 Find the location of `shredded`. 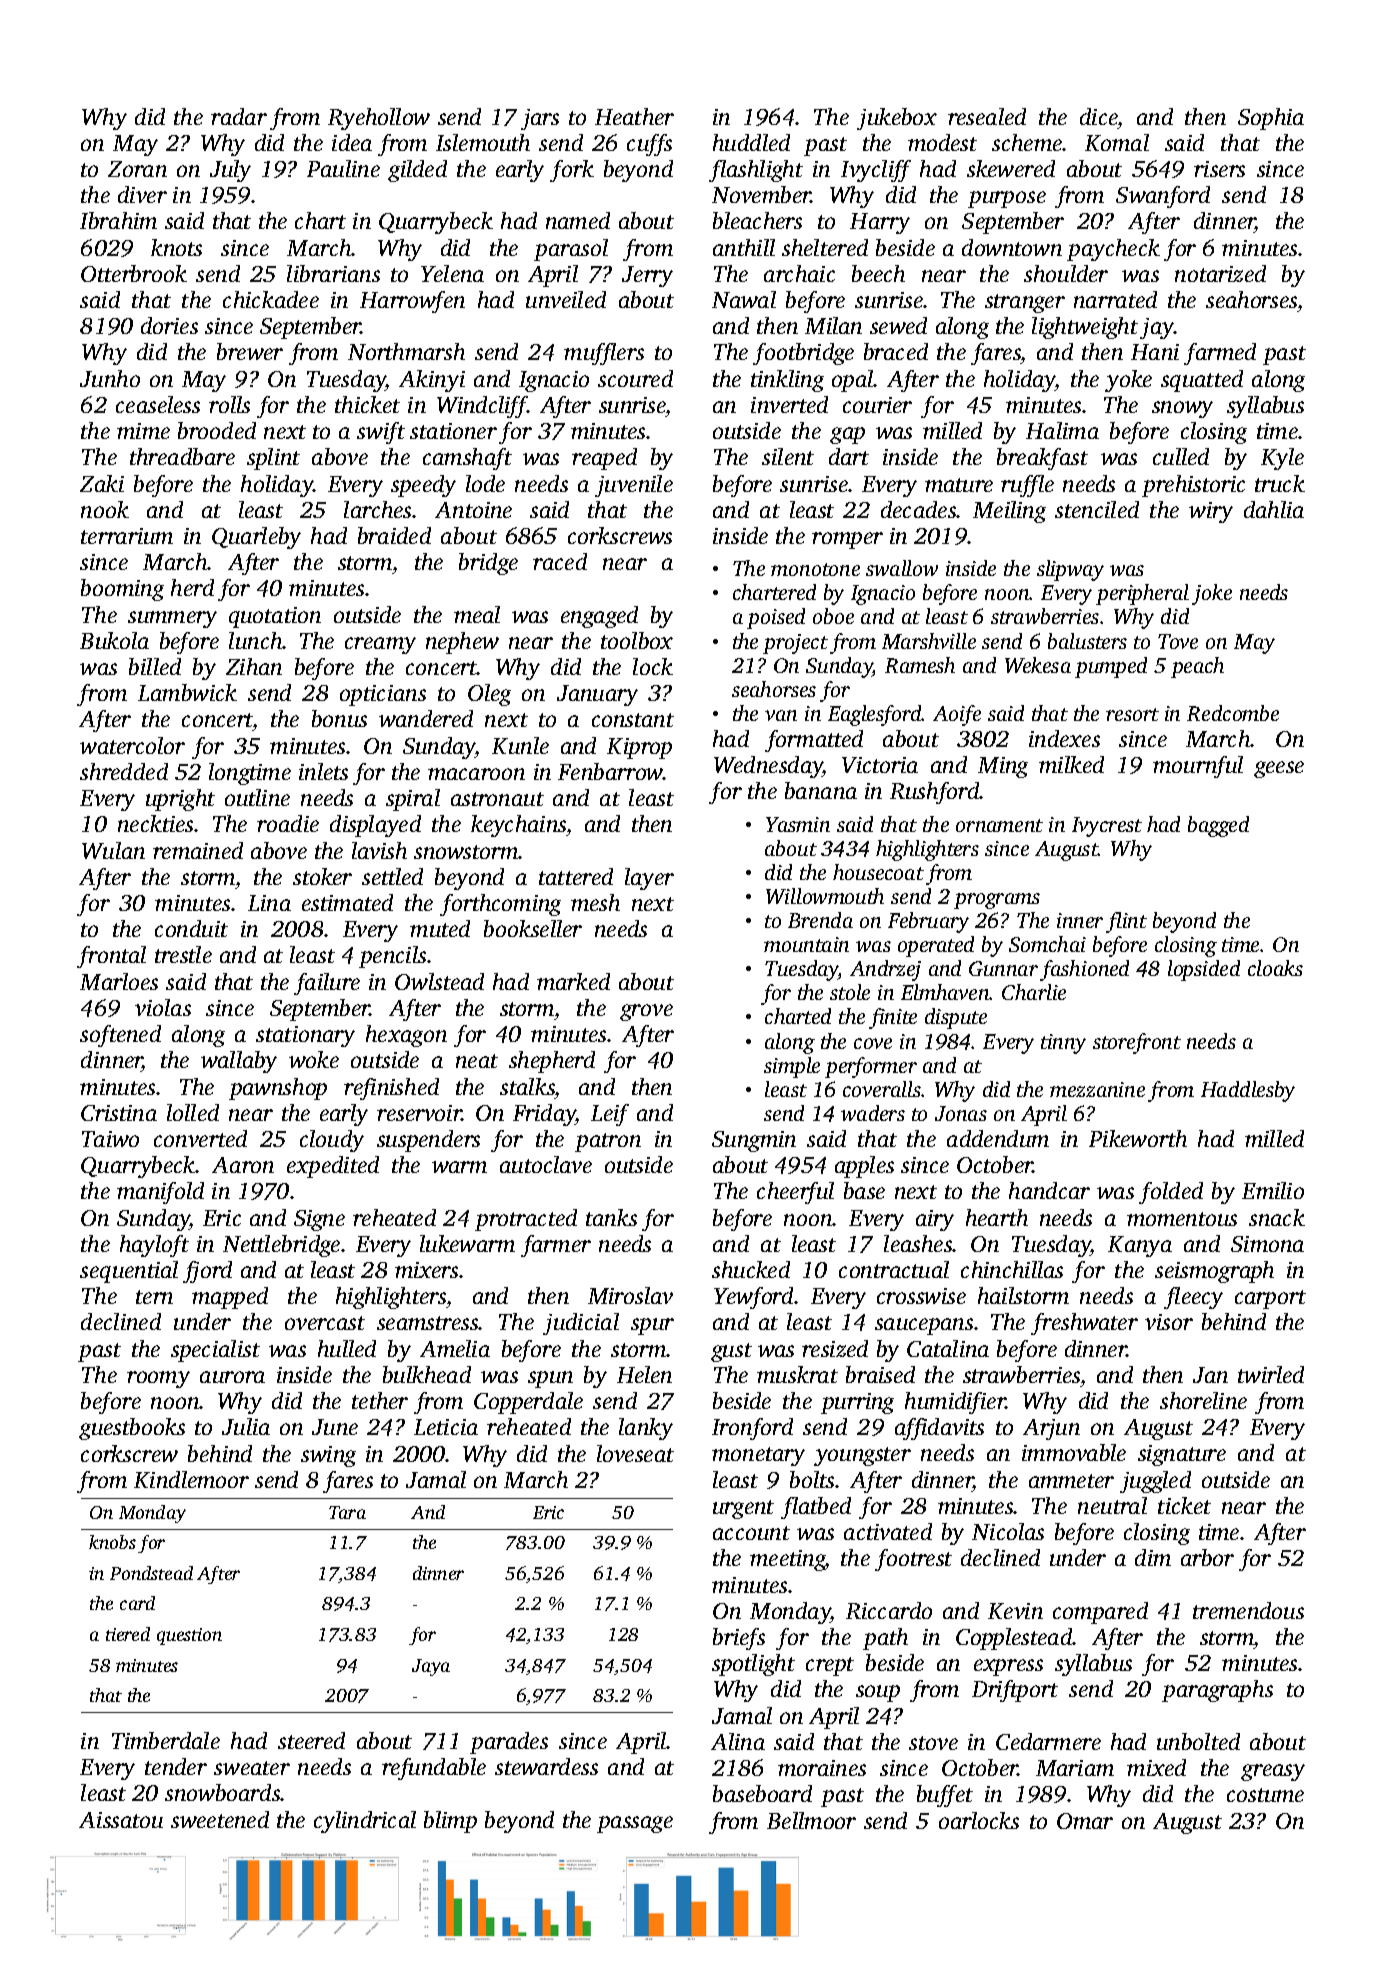

shredded is located at coordinates (124, 771).
